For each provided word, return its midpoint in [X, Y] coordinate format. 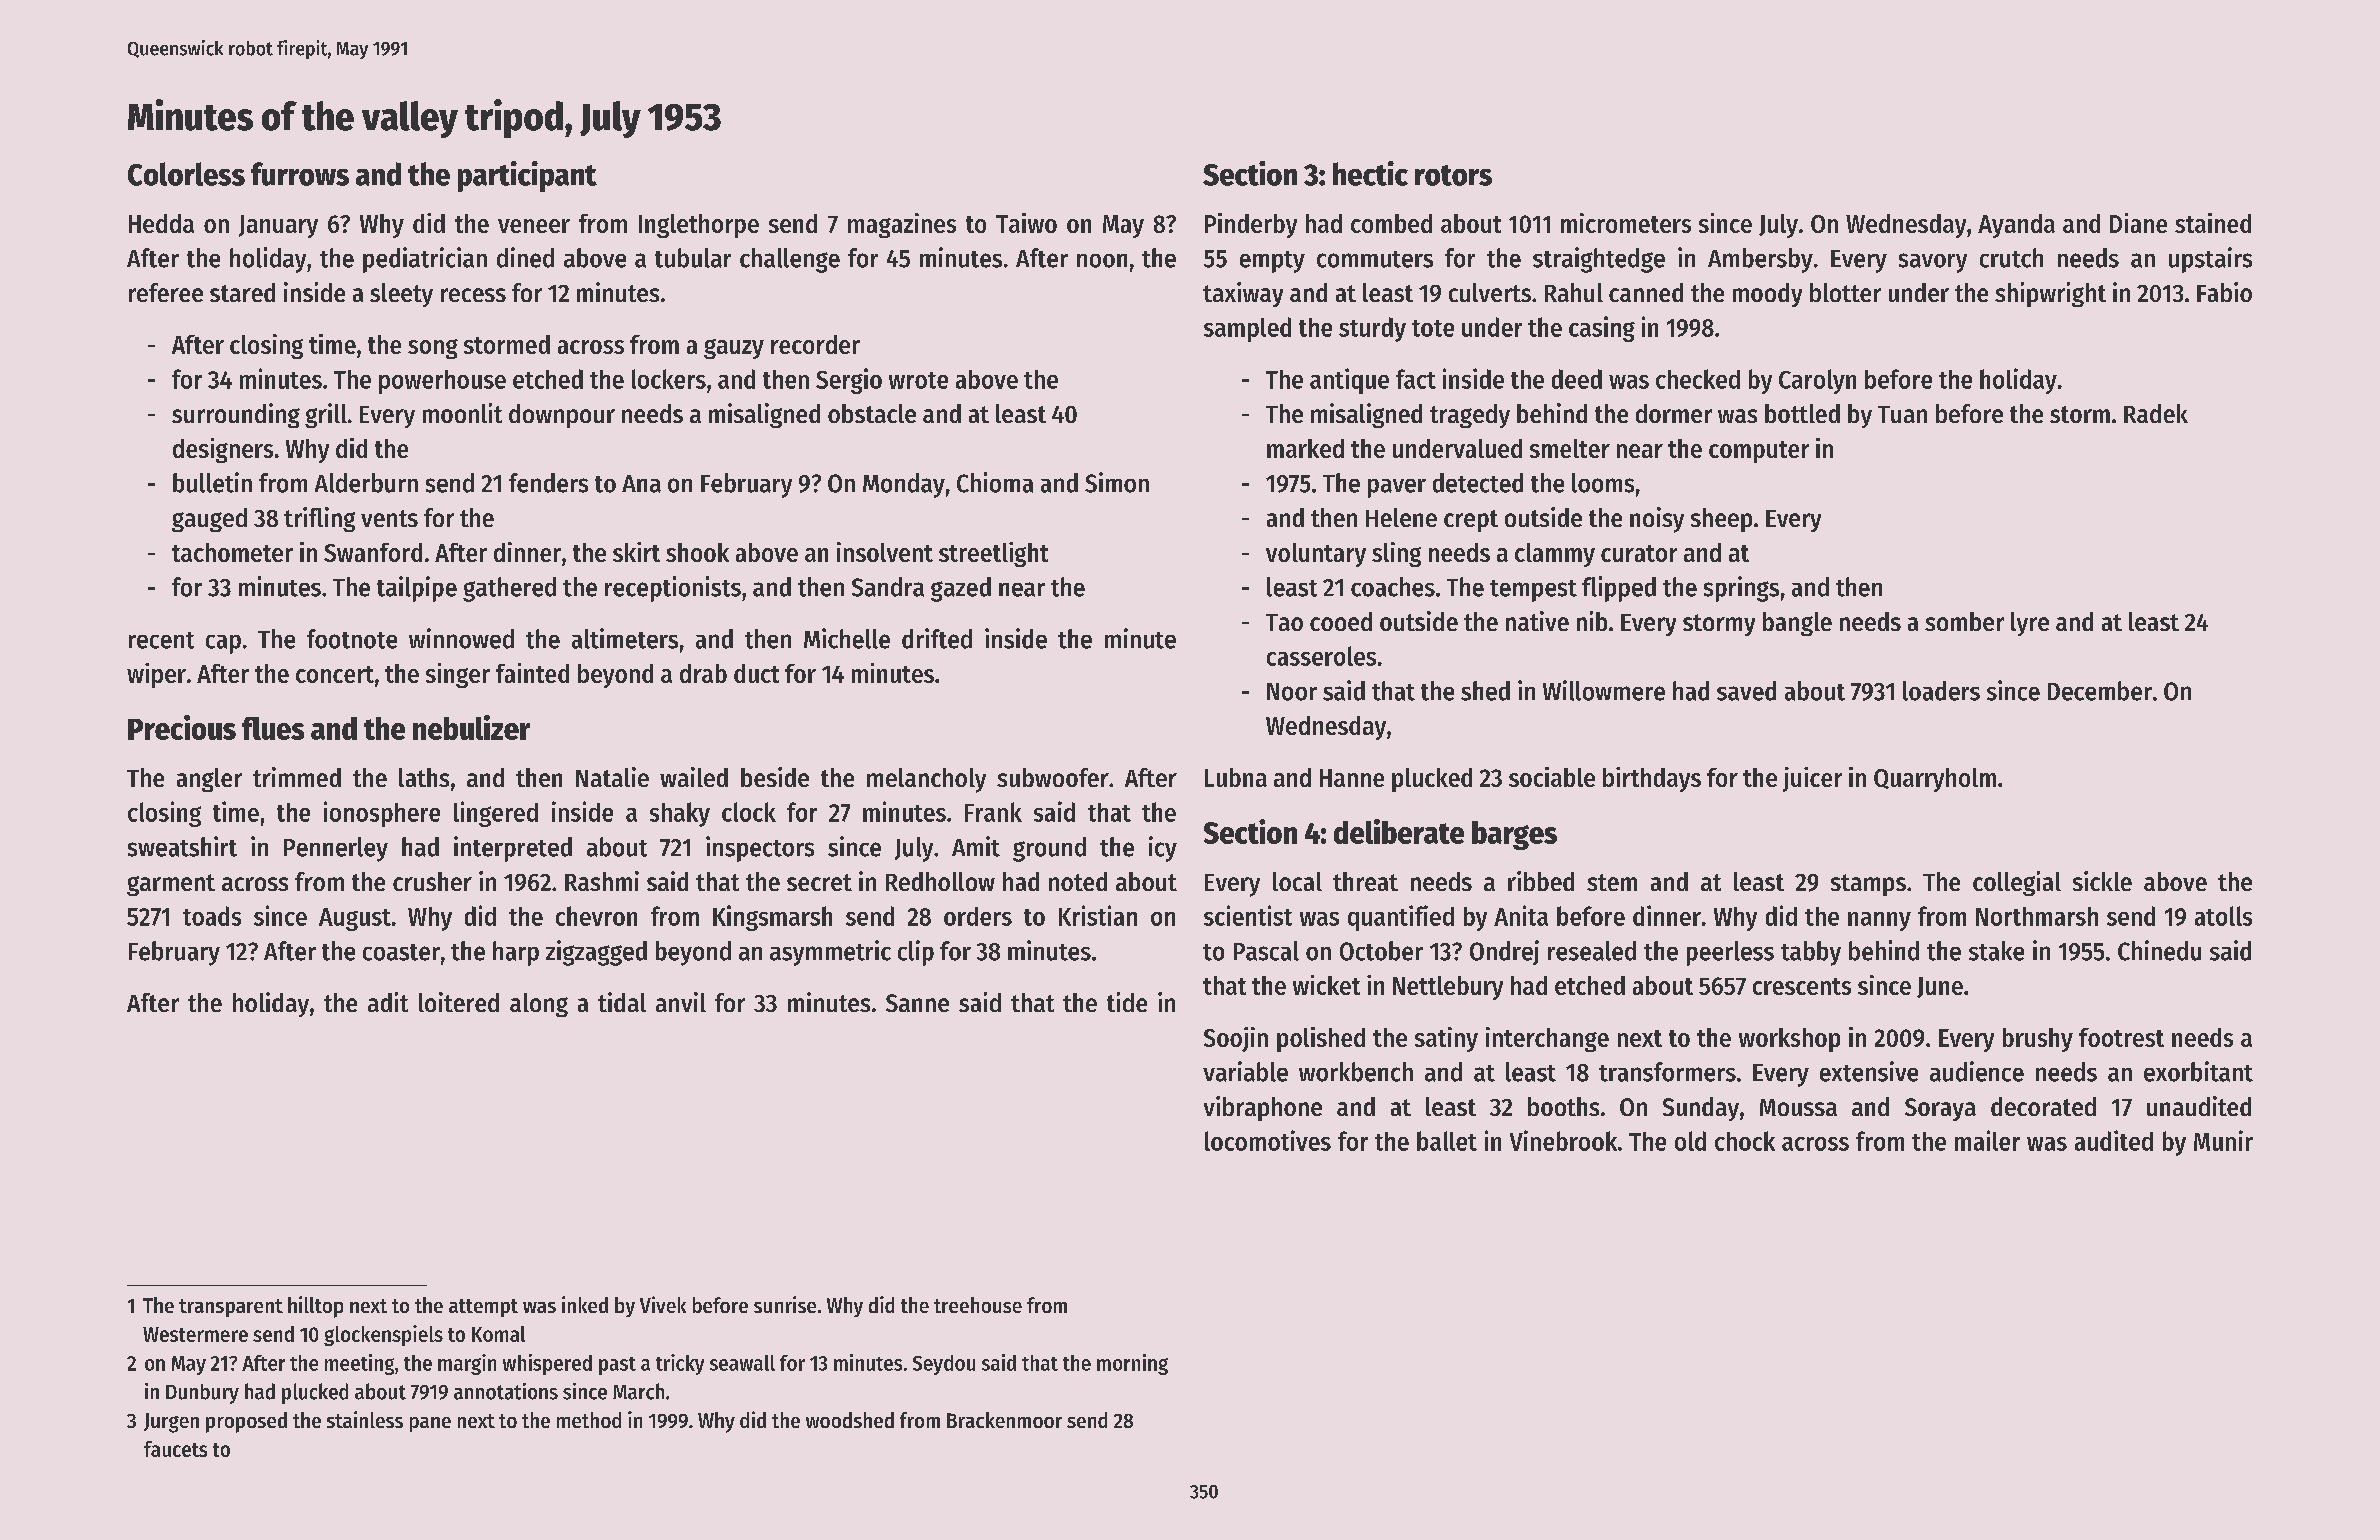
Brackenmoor [1004, 1420]
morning [1132, 1364]
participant [527, 176]
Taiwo [1026, 223]
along [539, 1005]
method [589, 1420]
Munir [2223, 1140]
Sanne [917, 1003]
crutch [2011, 258]
